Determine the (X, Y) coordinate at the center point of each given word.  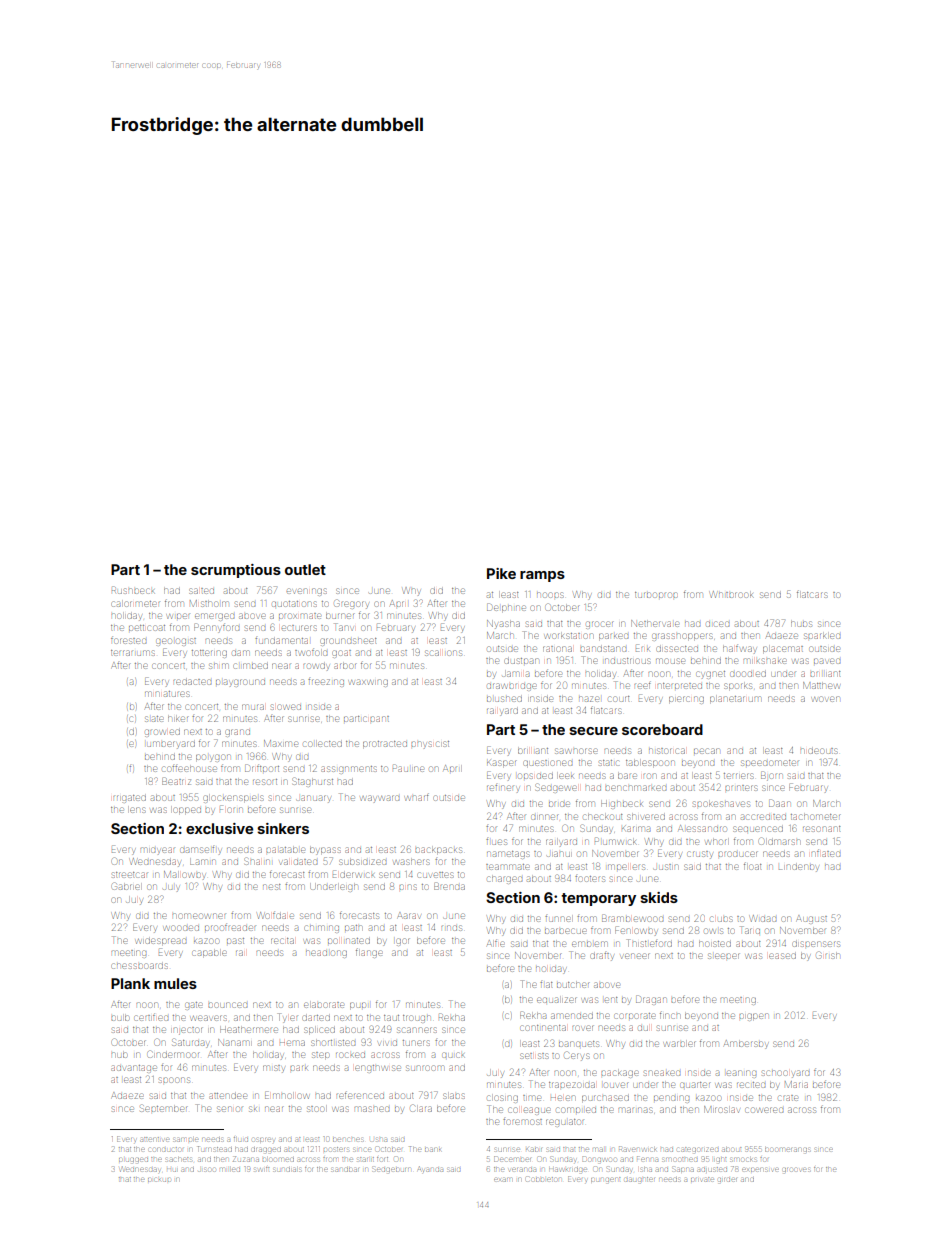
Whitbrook (732, 594)
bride (559, 804)
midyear (157, 851)
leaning (741, 1074)
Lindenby (798, 868)
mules (175, 983)
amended (572, 1016)
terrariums (133, 653)
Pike (501, 573)
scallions (443, 653)
